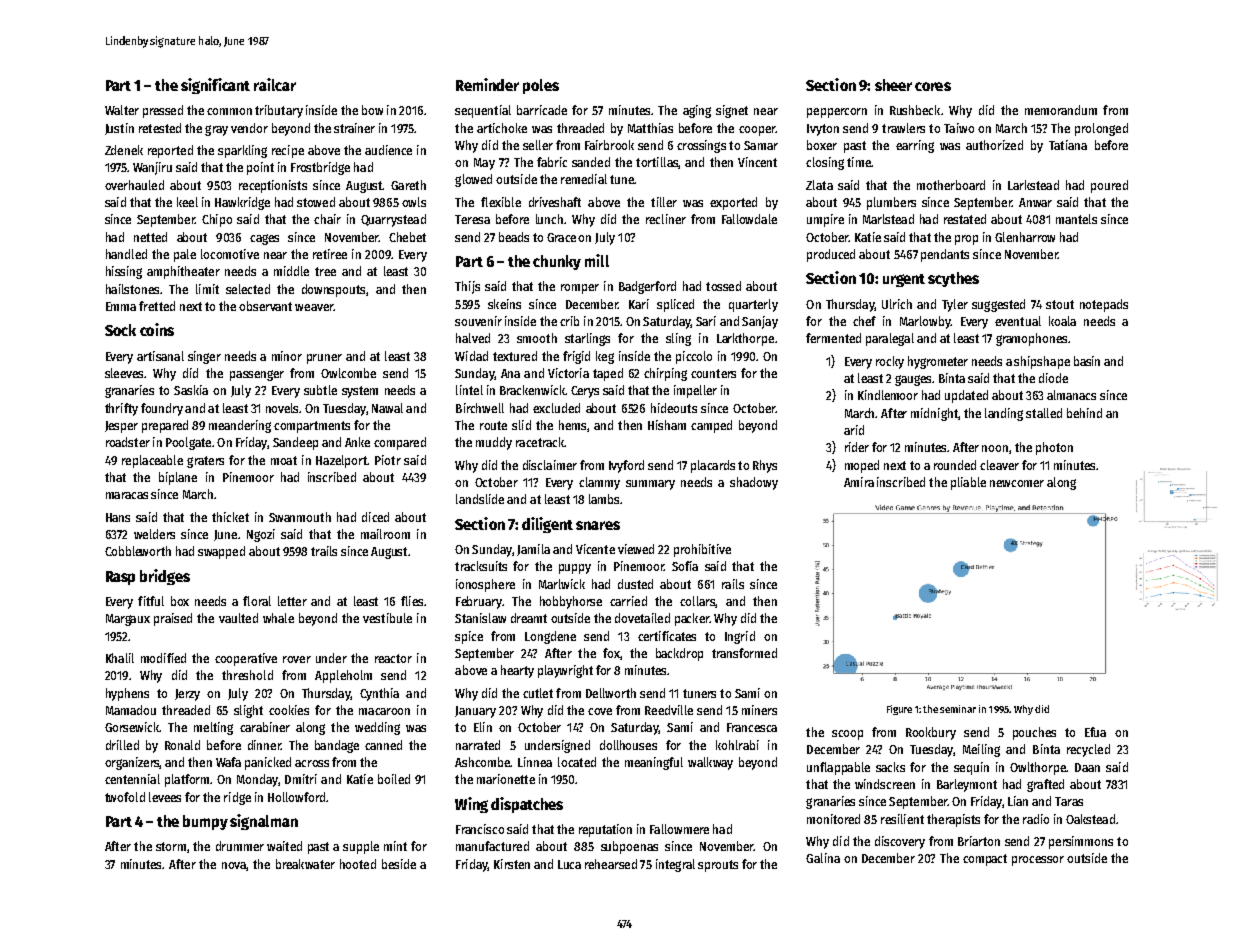  Describe the element at coordinates (150, 237) in the page. I see `netted` at that location.
